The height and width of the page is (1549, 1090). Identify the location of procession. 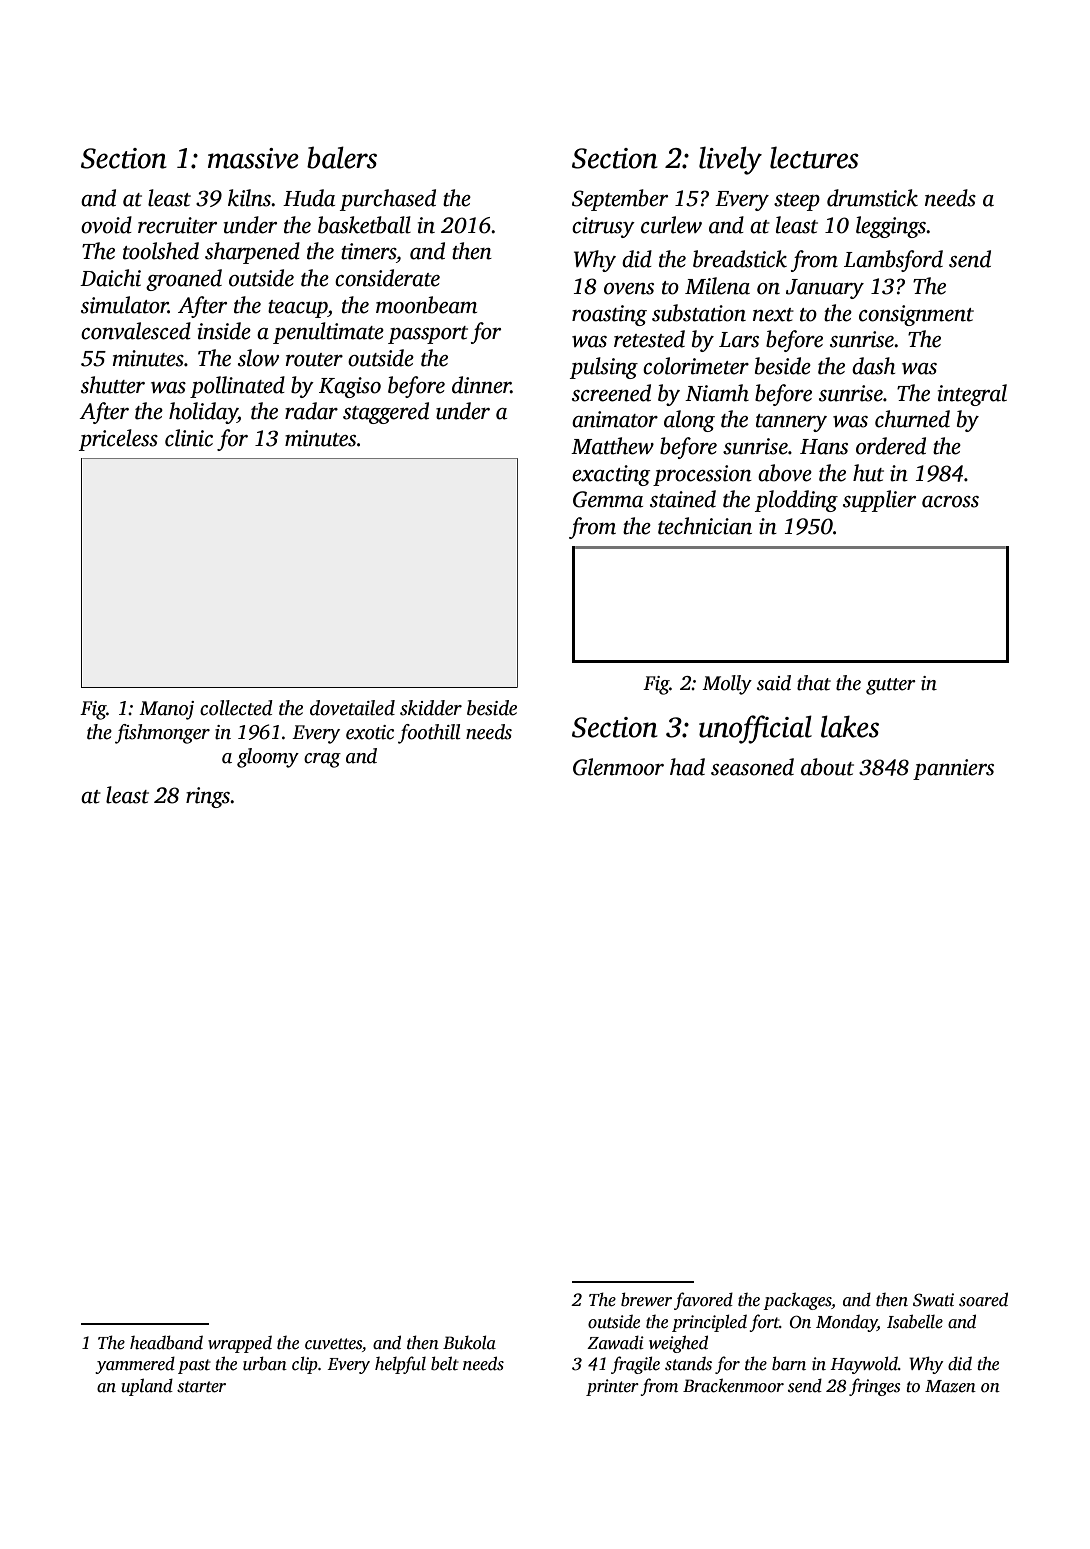
(702, 475).
